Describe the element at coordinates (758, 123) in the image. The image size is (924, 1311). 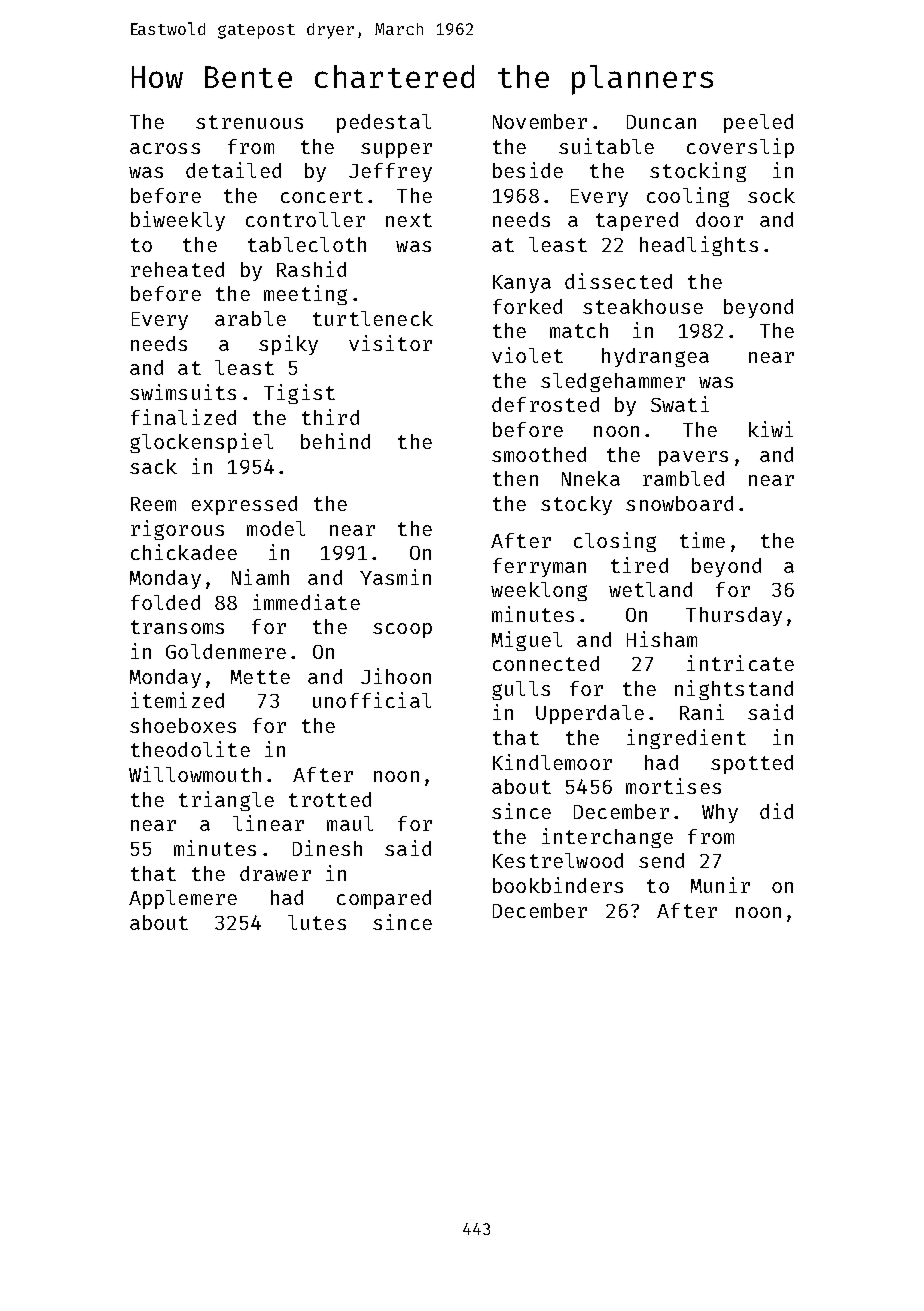
I see `peeled` at that location.
